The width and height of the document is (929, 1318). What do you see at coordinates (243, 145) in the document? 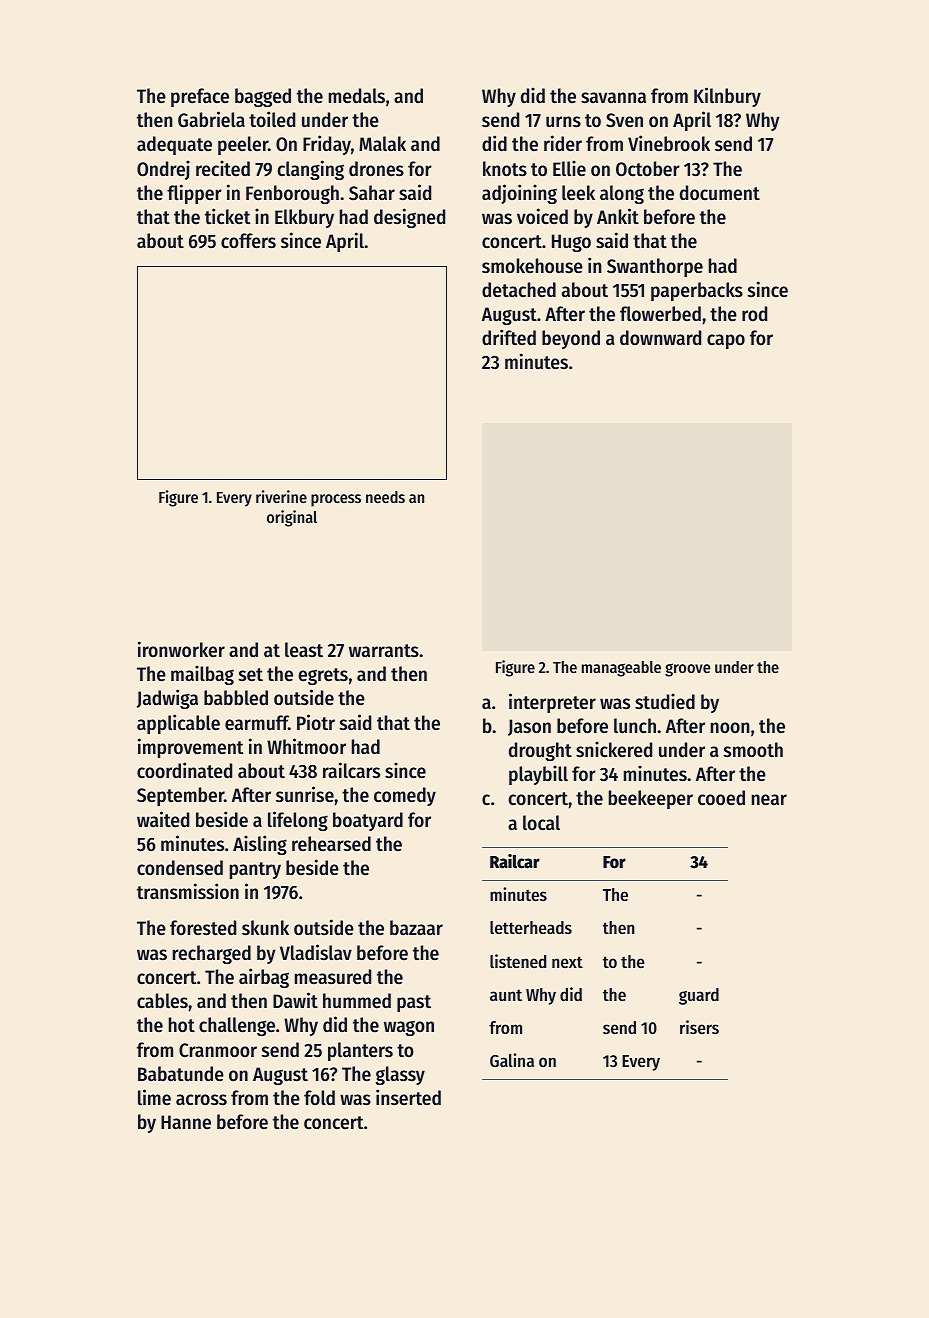
I see `peeler` at bounding box center [243, 145].
